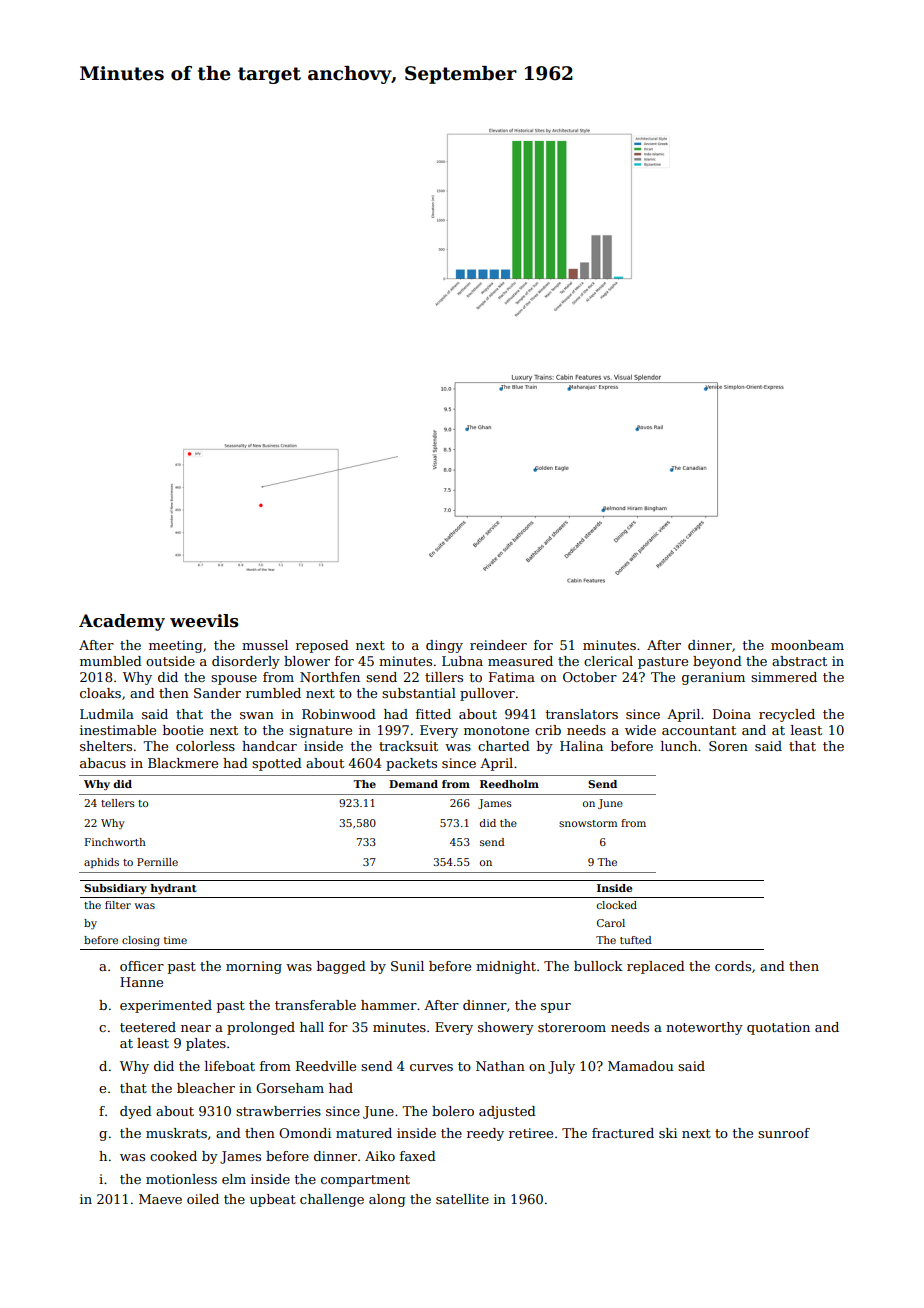 The image size is (924, 1308). Describe the element at coordinates (444, 646) in the screenshot. I see `dingy` at that location.
